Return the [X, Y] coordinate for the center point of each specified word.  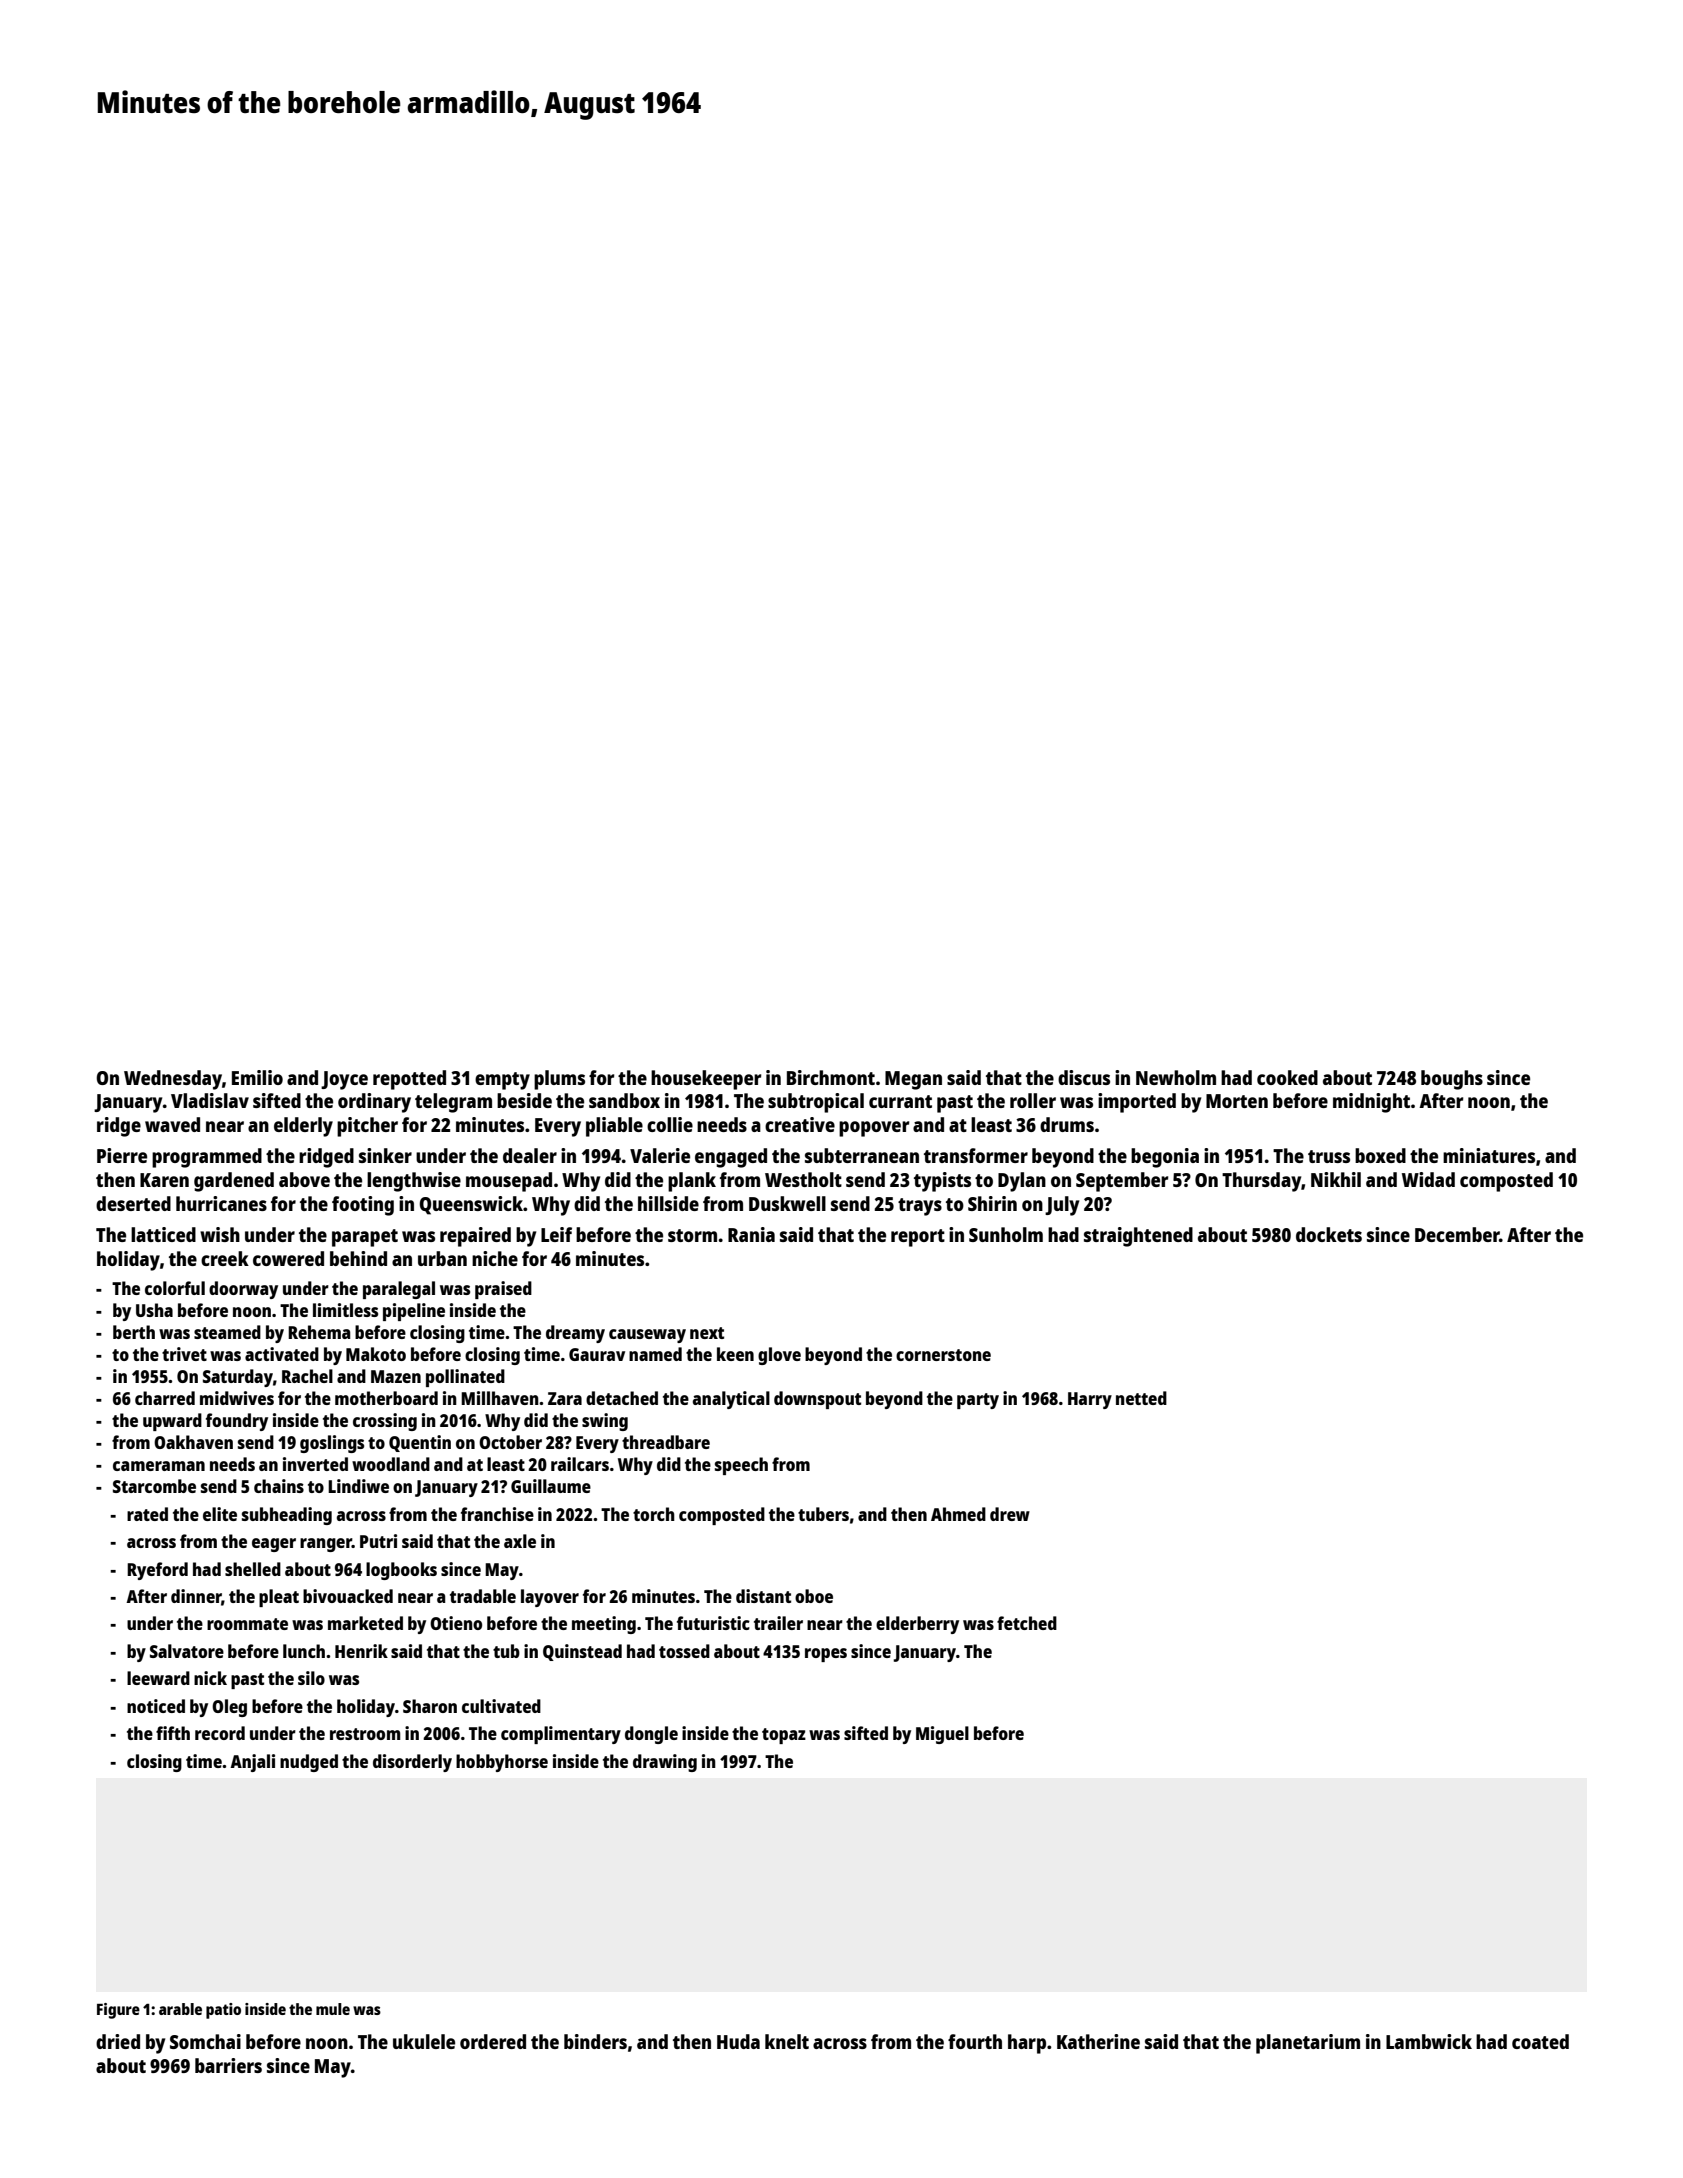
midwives [237, 1398]
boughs [1452, 1080]
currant [900, 1101]
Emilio [257, 1077]
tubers [823, 1514]
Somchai [205, 2041]
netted [1141, 1398]
